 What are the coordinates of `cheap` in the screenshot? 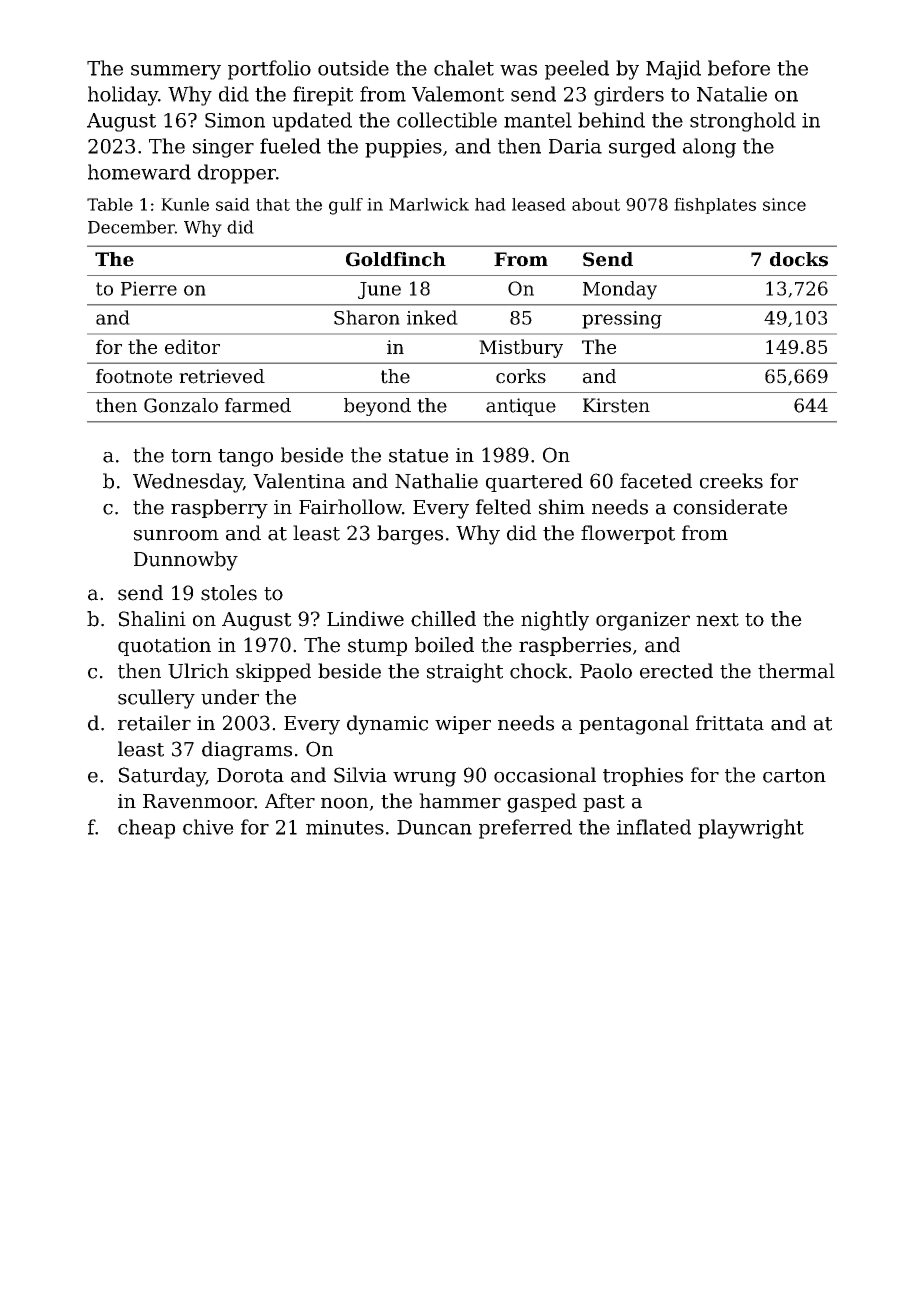 It's located at (146, 829).
